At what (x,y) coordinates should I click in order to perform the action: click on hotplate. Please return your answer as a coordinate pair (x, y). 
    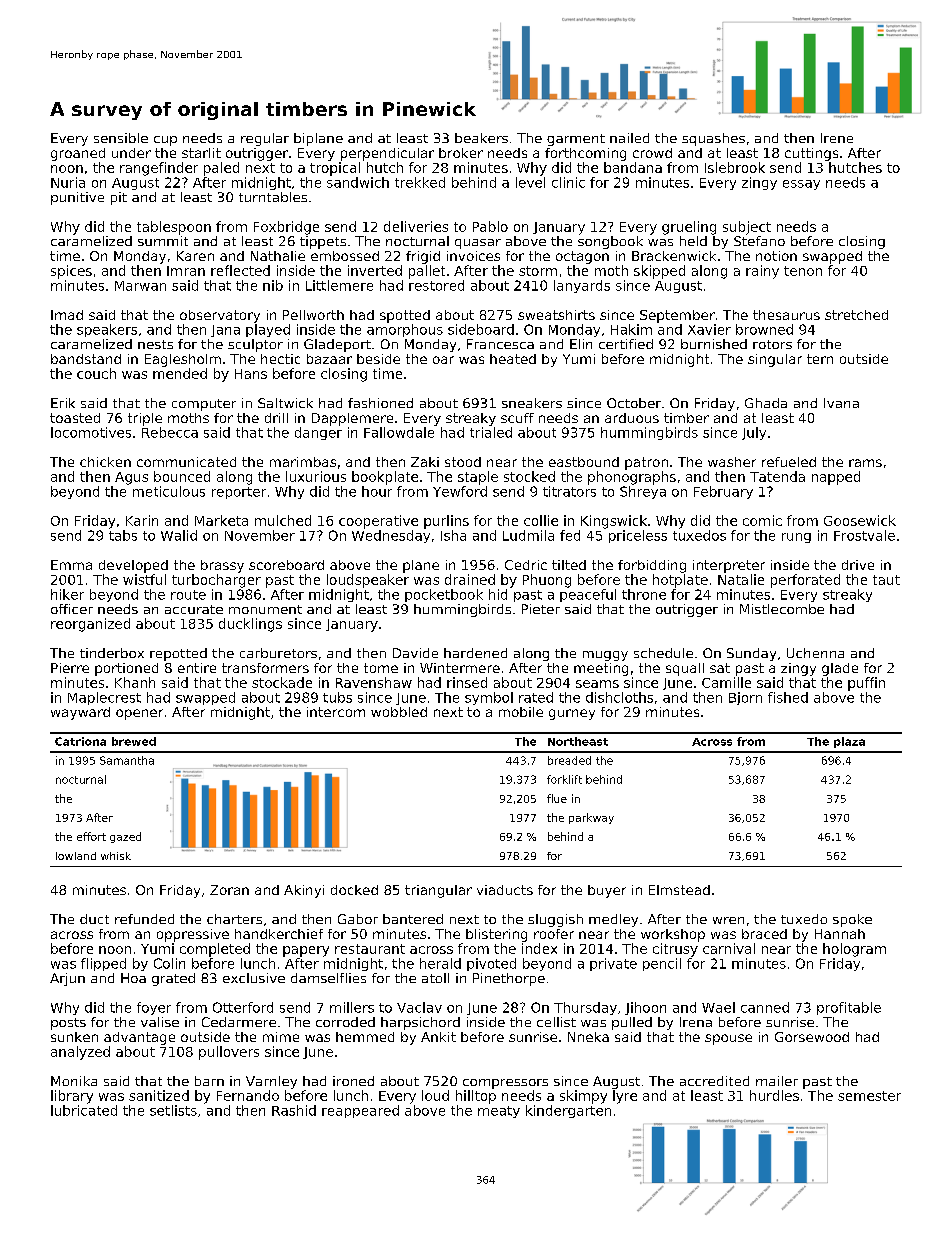
    Looking at the image, I should click on (680, 581).
